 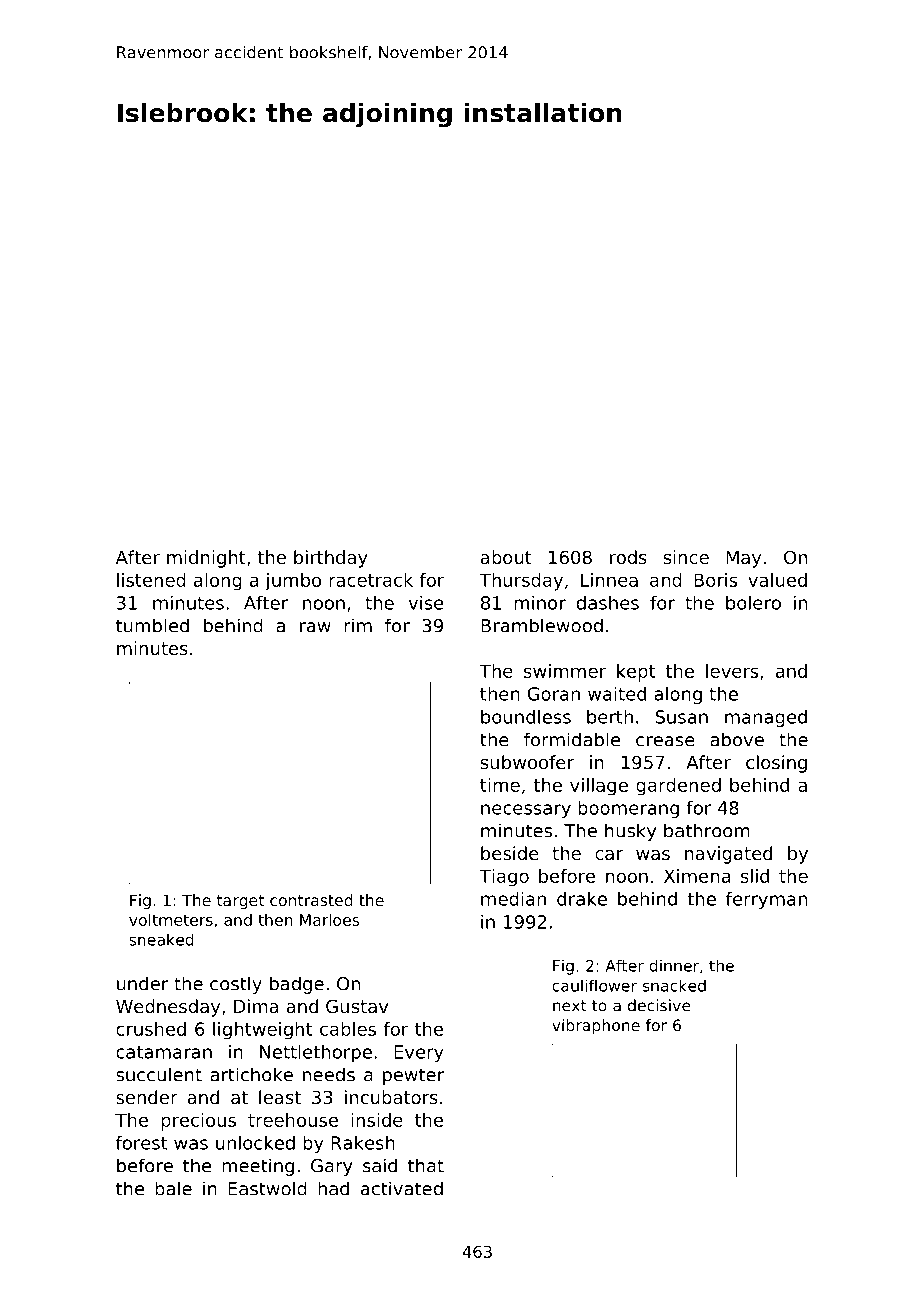 I want to click on voltmeters, so click(x=171, y=920).
